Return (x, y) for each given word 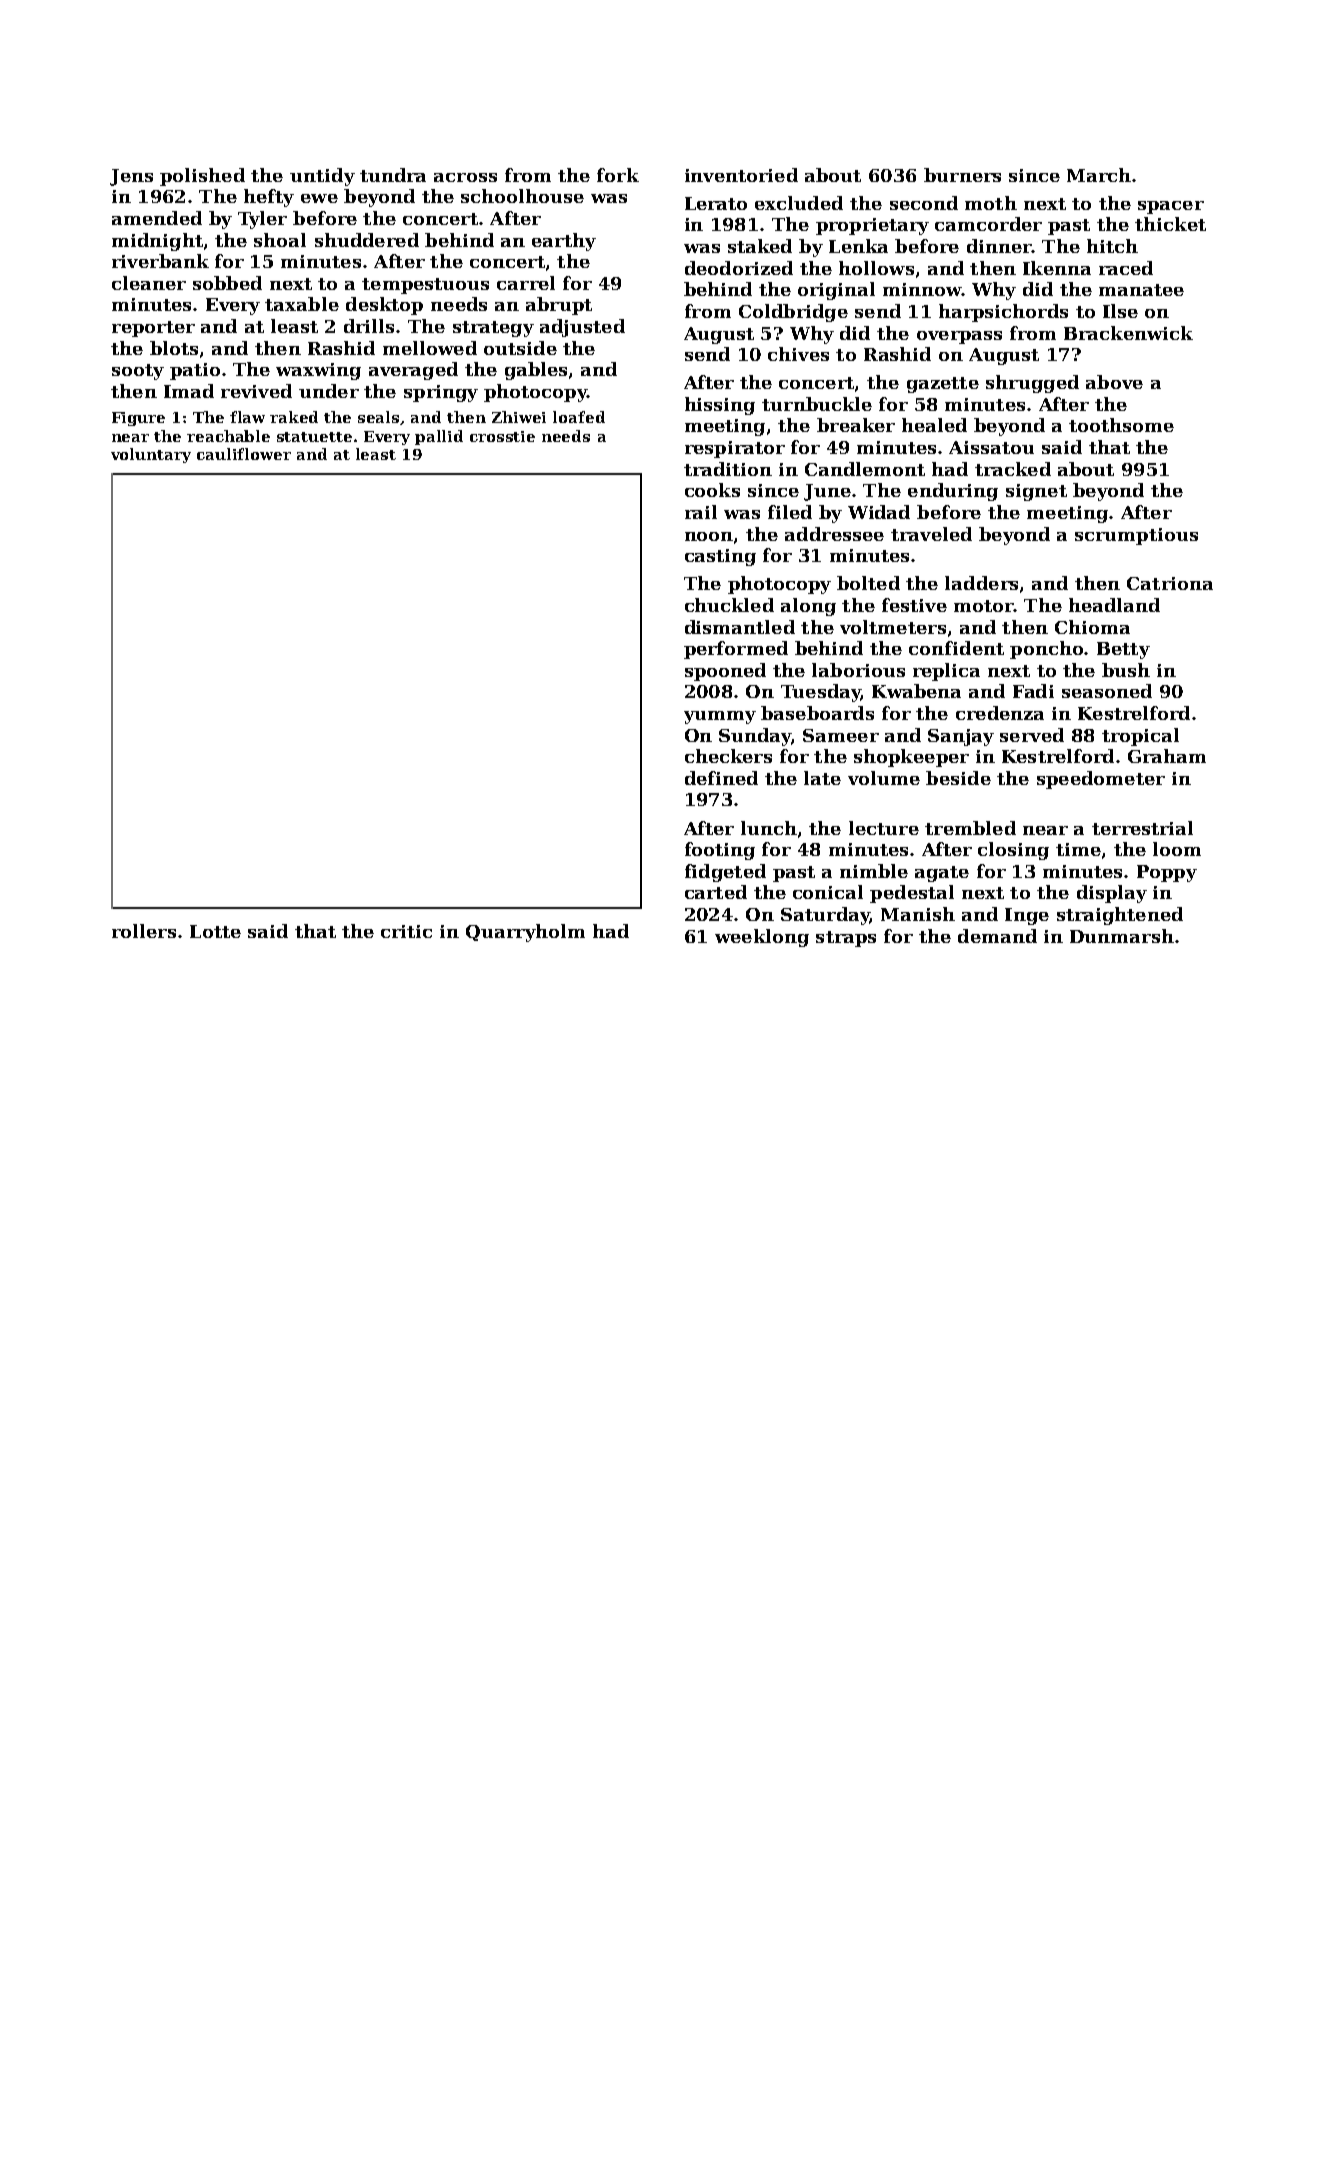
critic (406, 931)
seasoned (1107, 691)
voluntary (151, 455)
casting (720, 557)
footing (720, 851)
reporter (153, 329)
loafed (579, 417)
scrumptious (1136, 536)
